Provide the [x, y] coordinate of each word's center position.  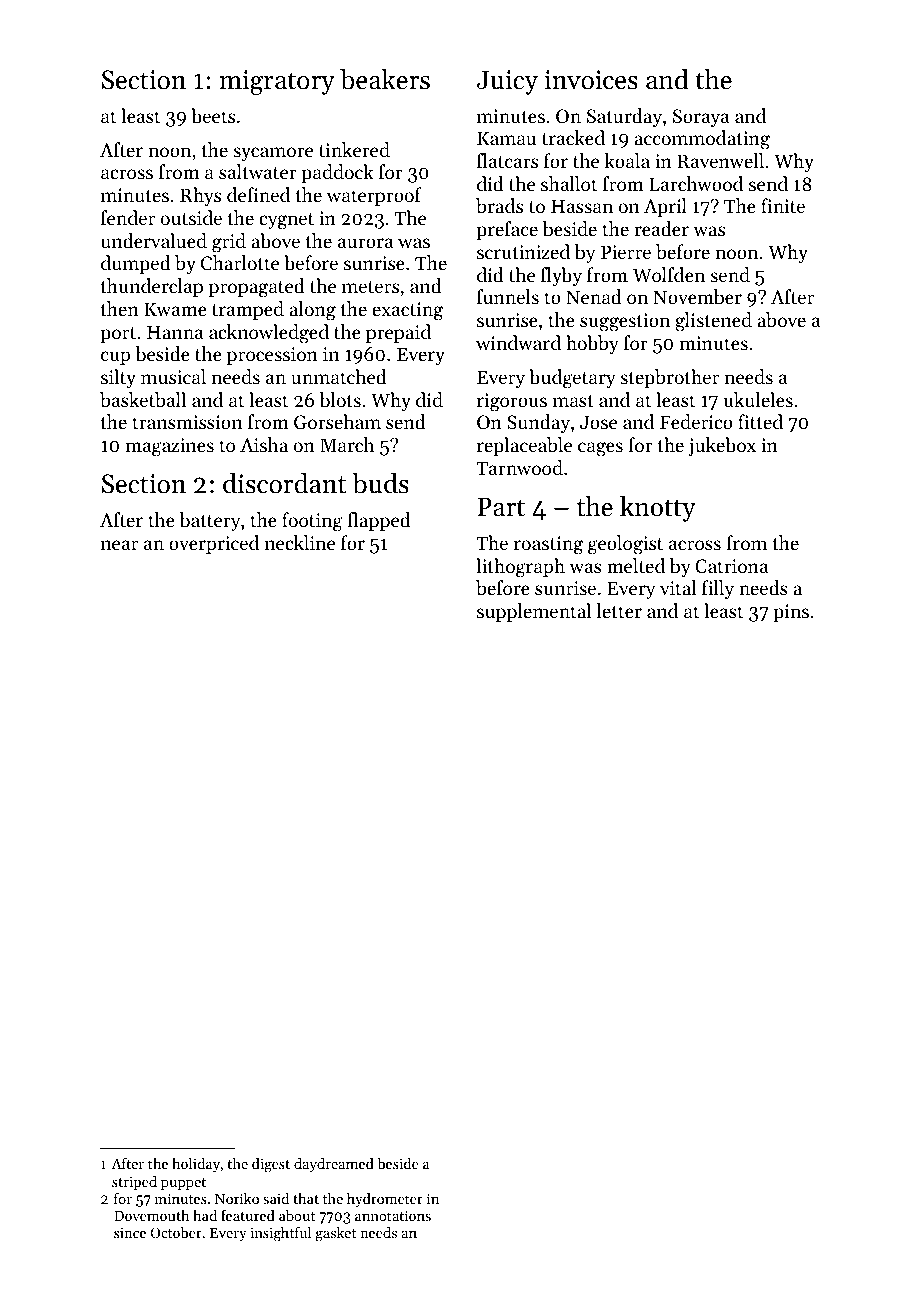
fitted [760, 421]
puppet [183, 1184]
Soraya [701, 118]
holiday [196, 1165]
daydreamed [334, 1165]
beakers [385, 79]
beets [213, 115]
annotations [393, 1215]
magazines [169, 447]
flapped [379, 521]
